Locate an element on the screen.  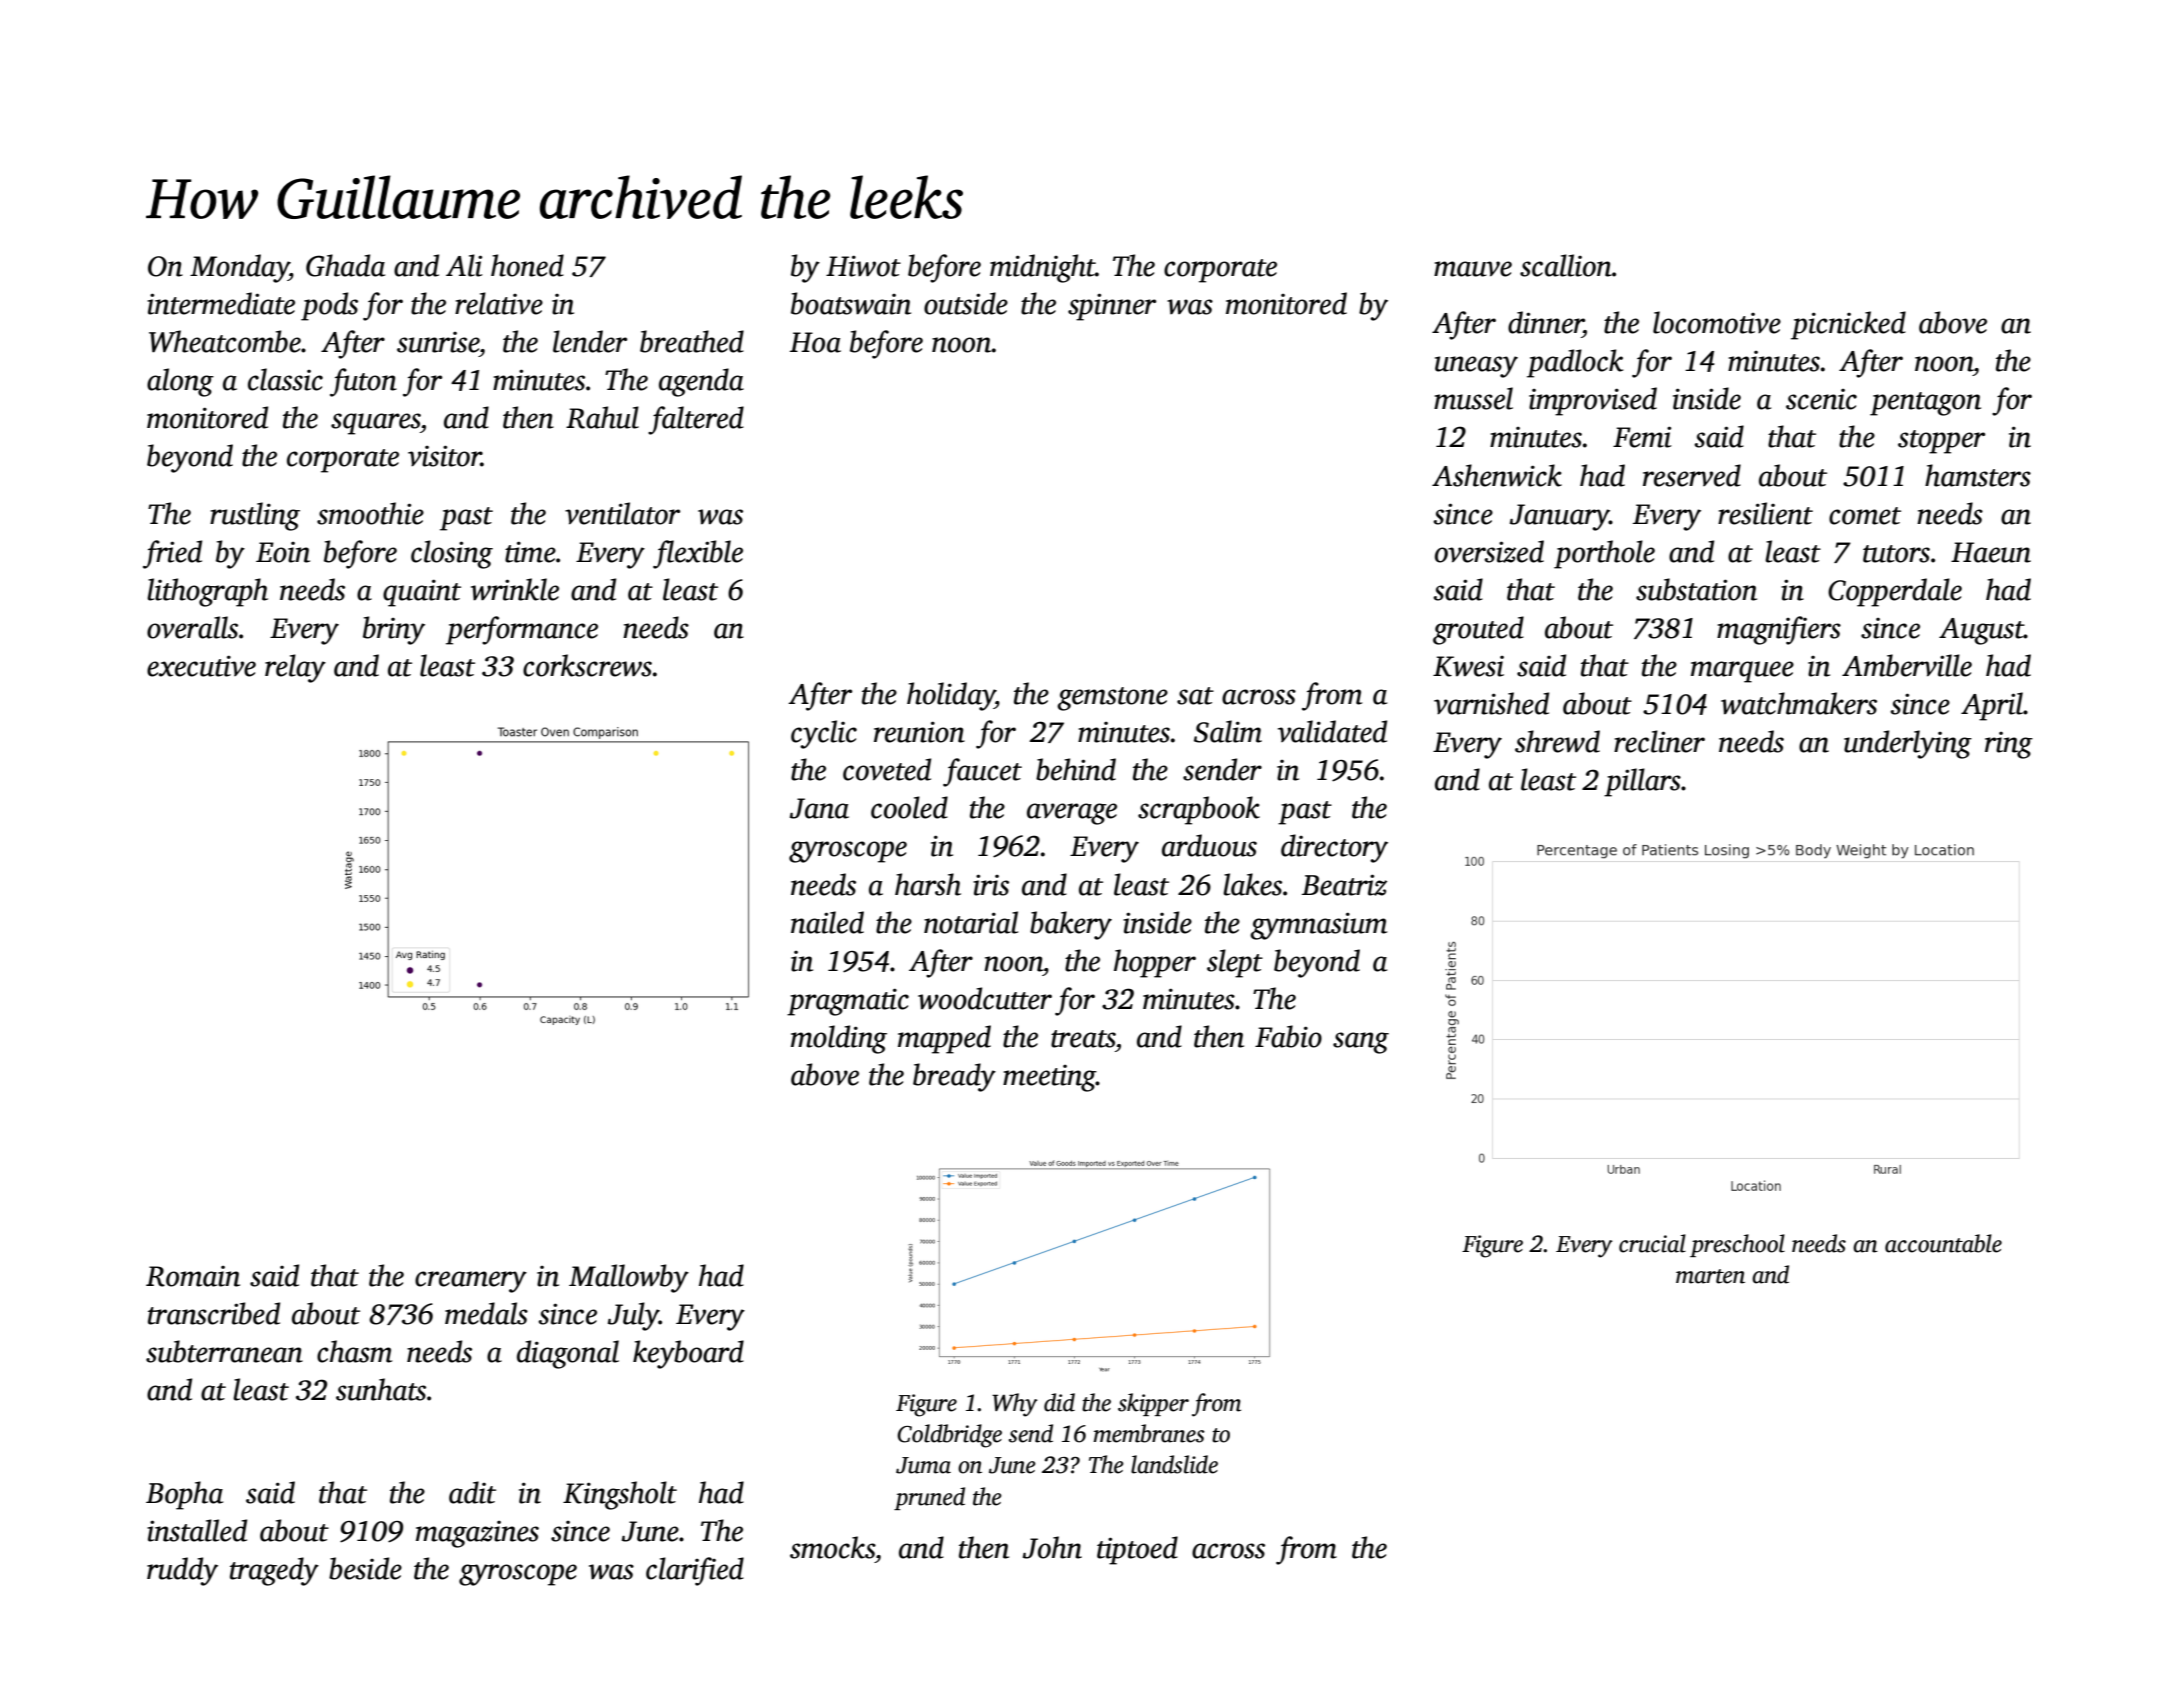
diagonal is located at coordinates (568, 1354).
